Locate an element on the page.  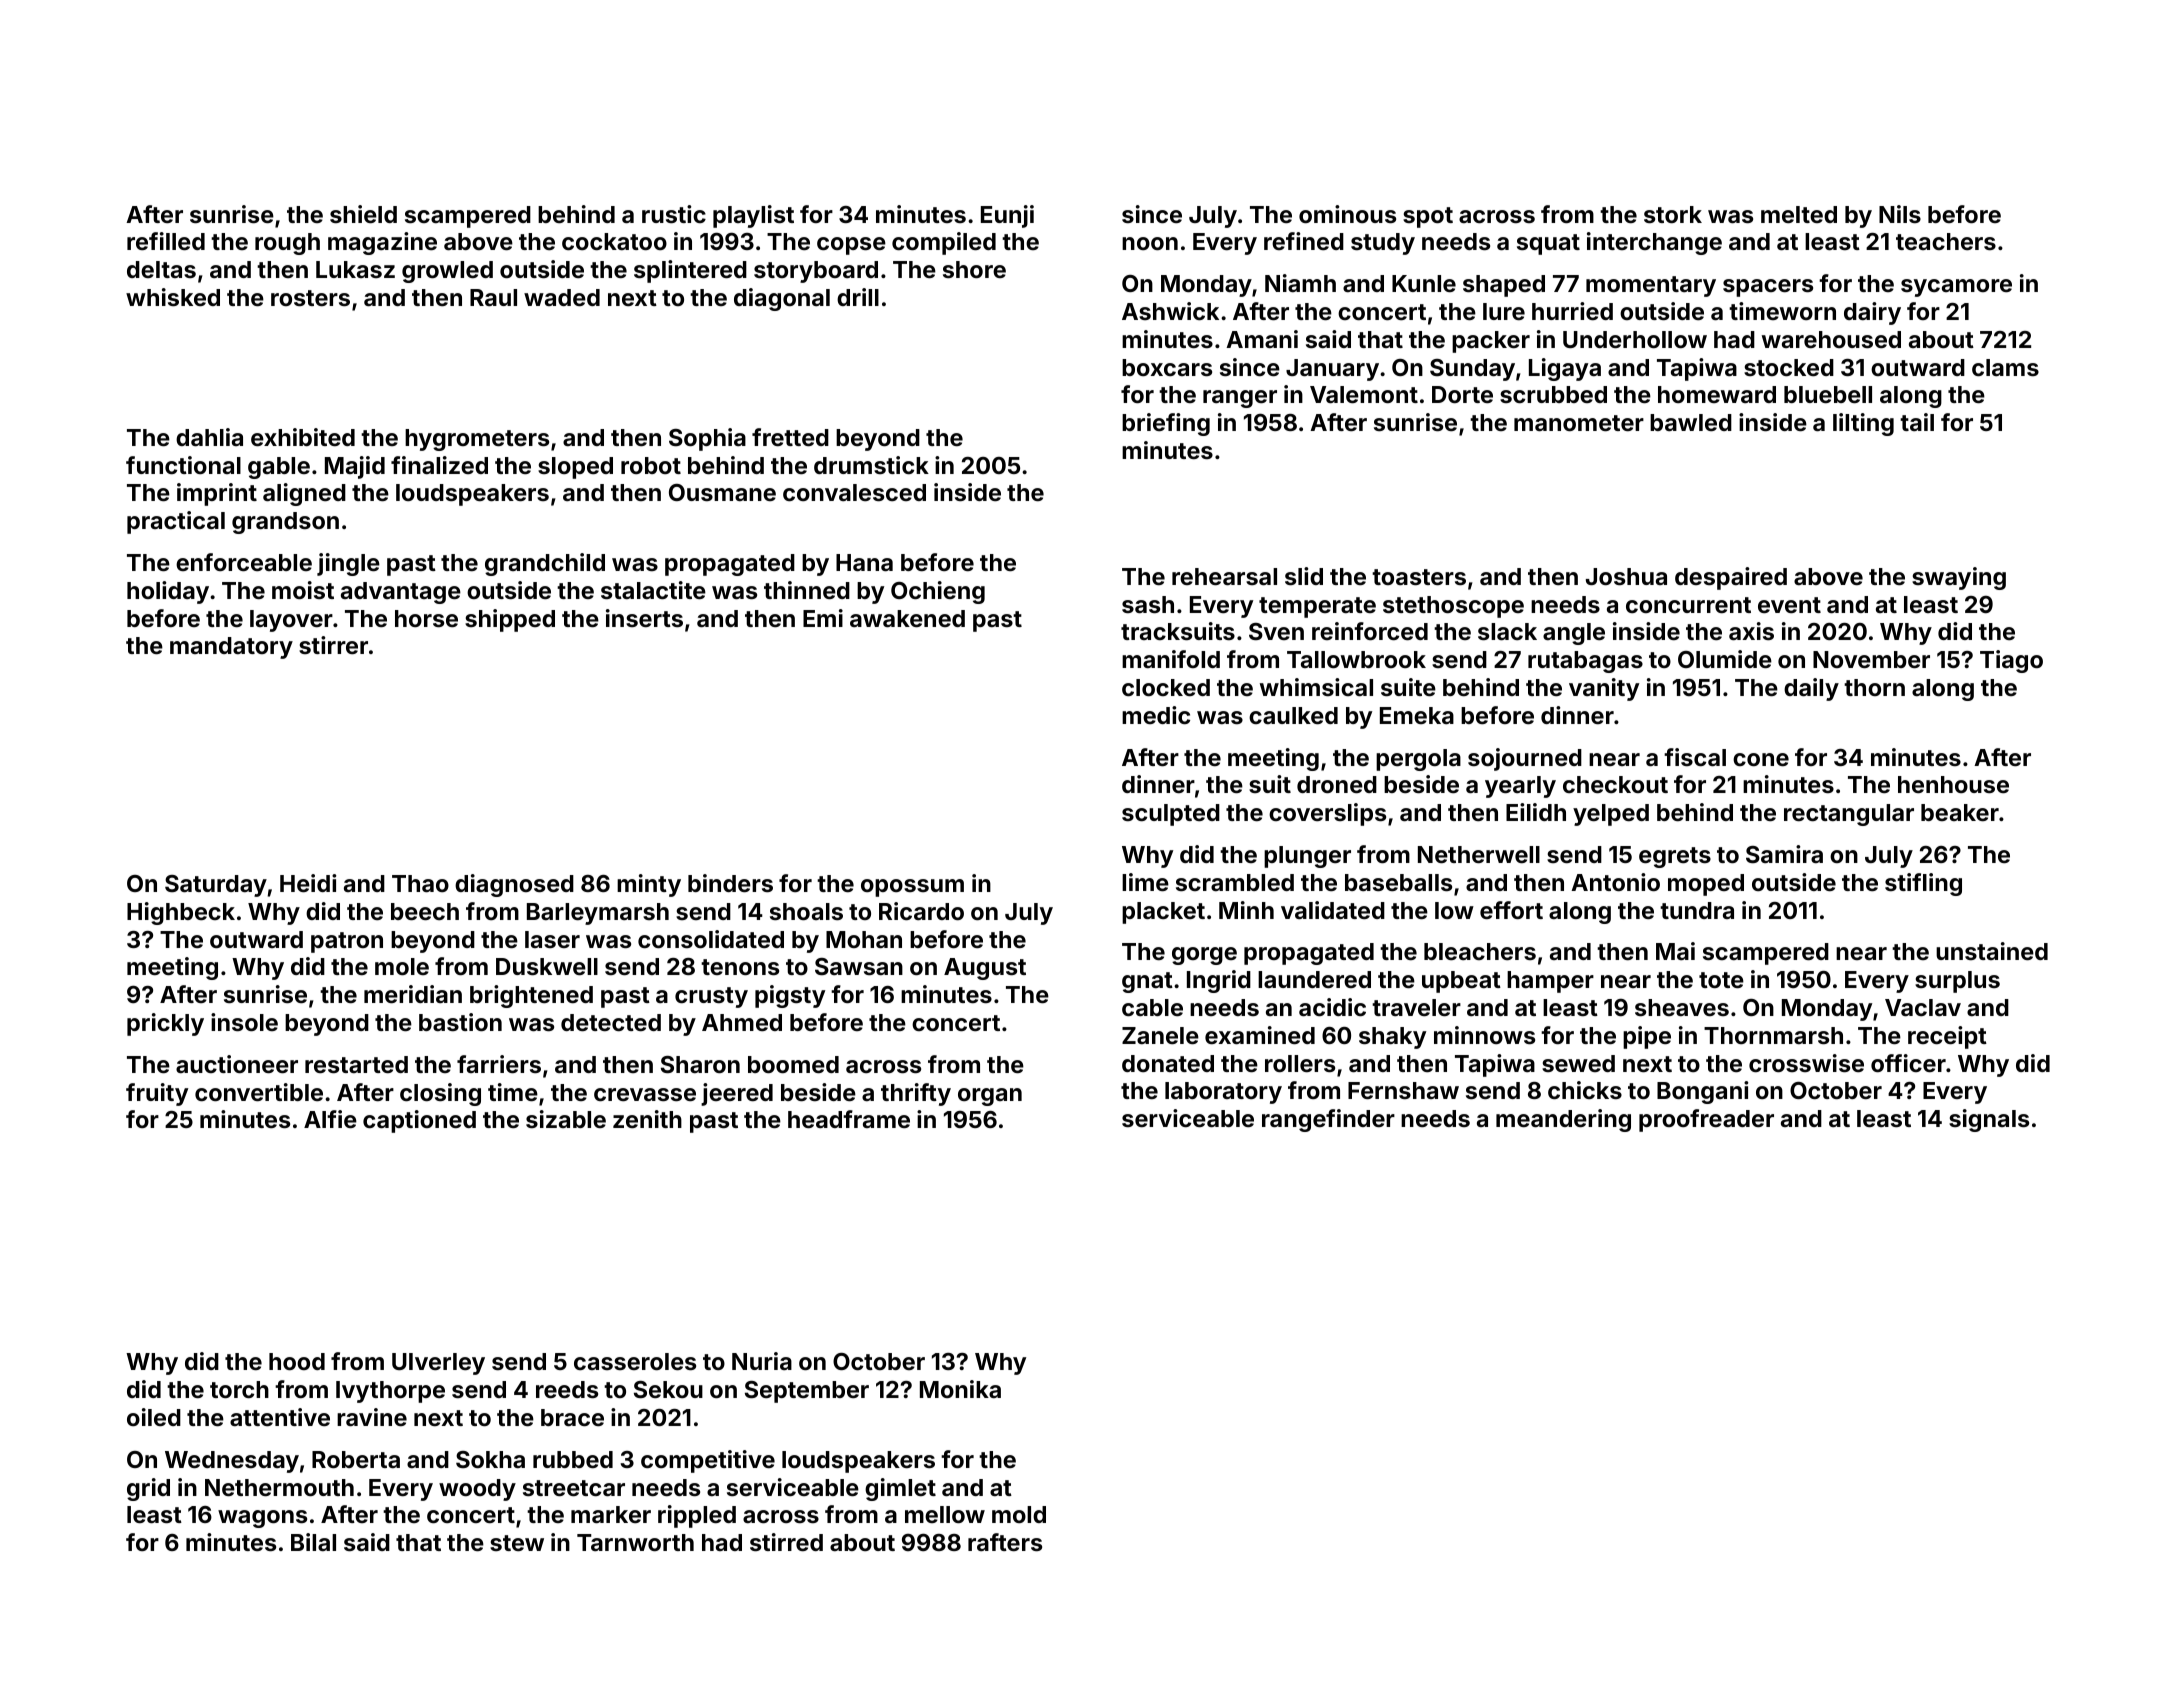
captioned is located at coordinates (419, 1121).
